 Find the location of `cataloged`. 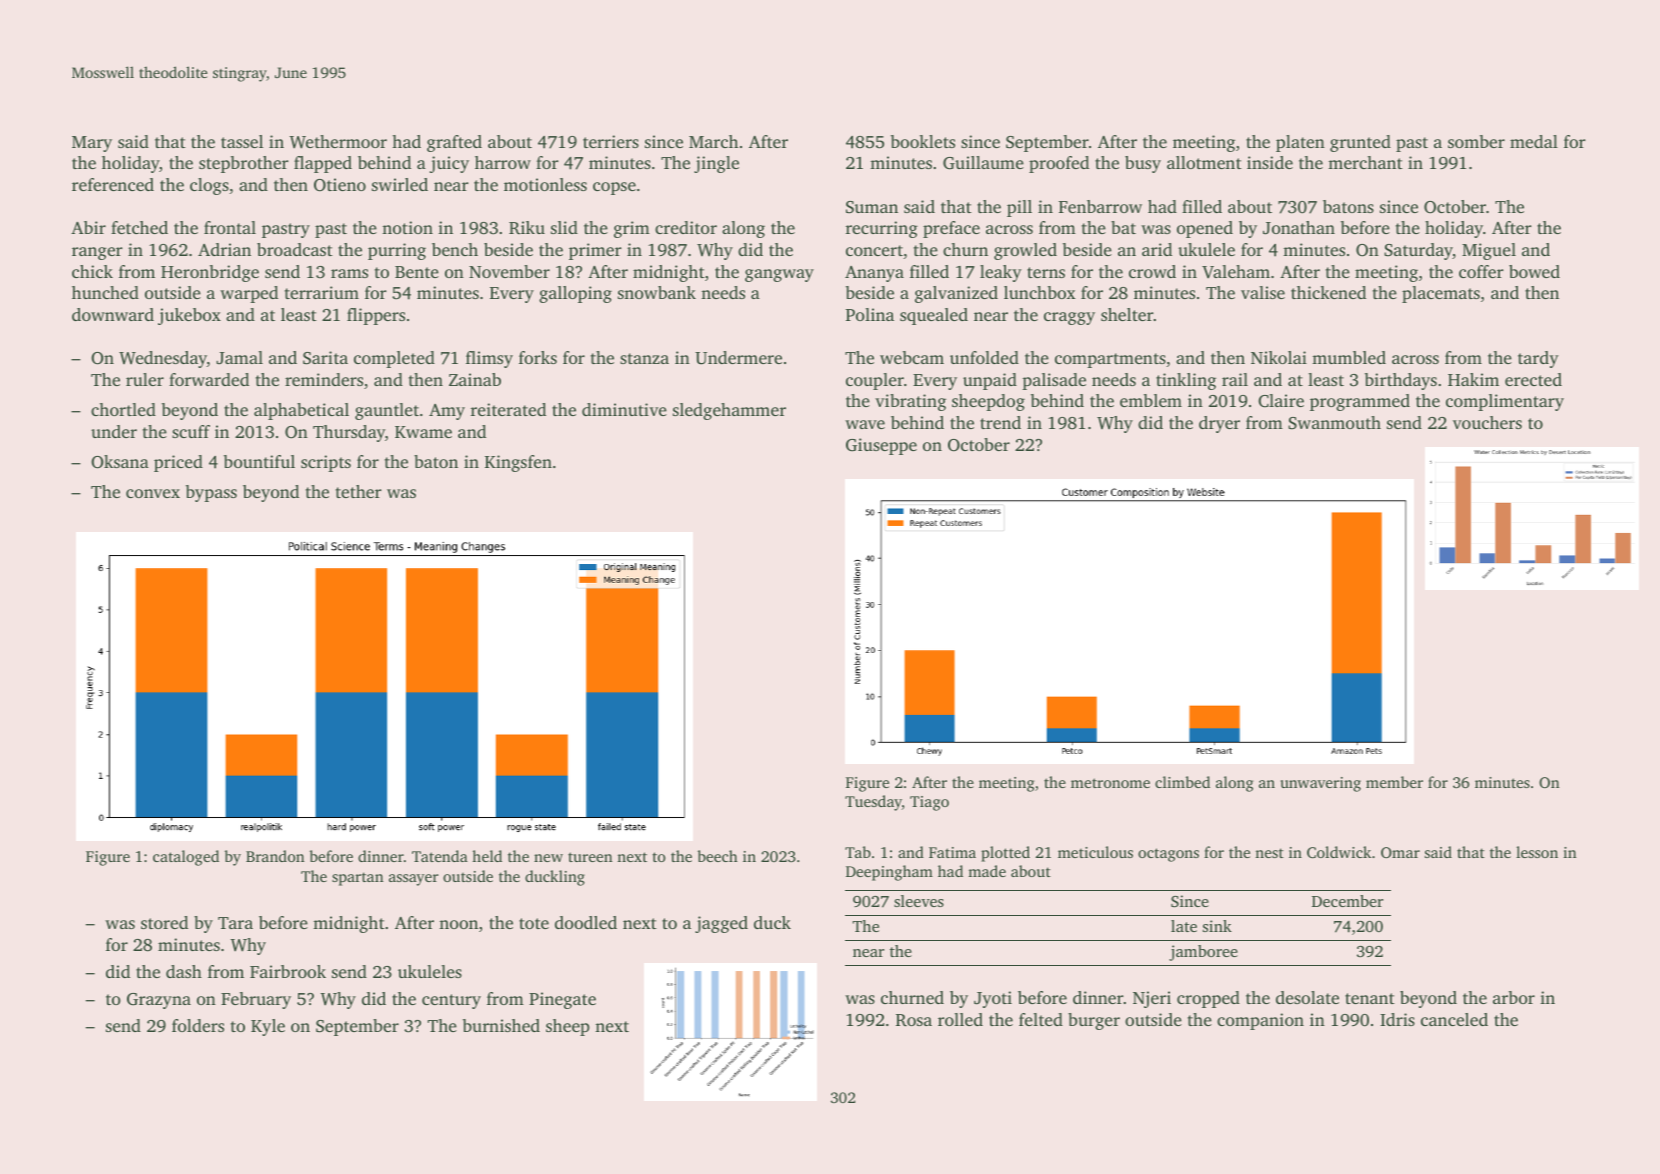

cataloged is located at coordinates (186, 858).
